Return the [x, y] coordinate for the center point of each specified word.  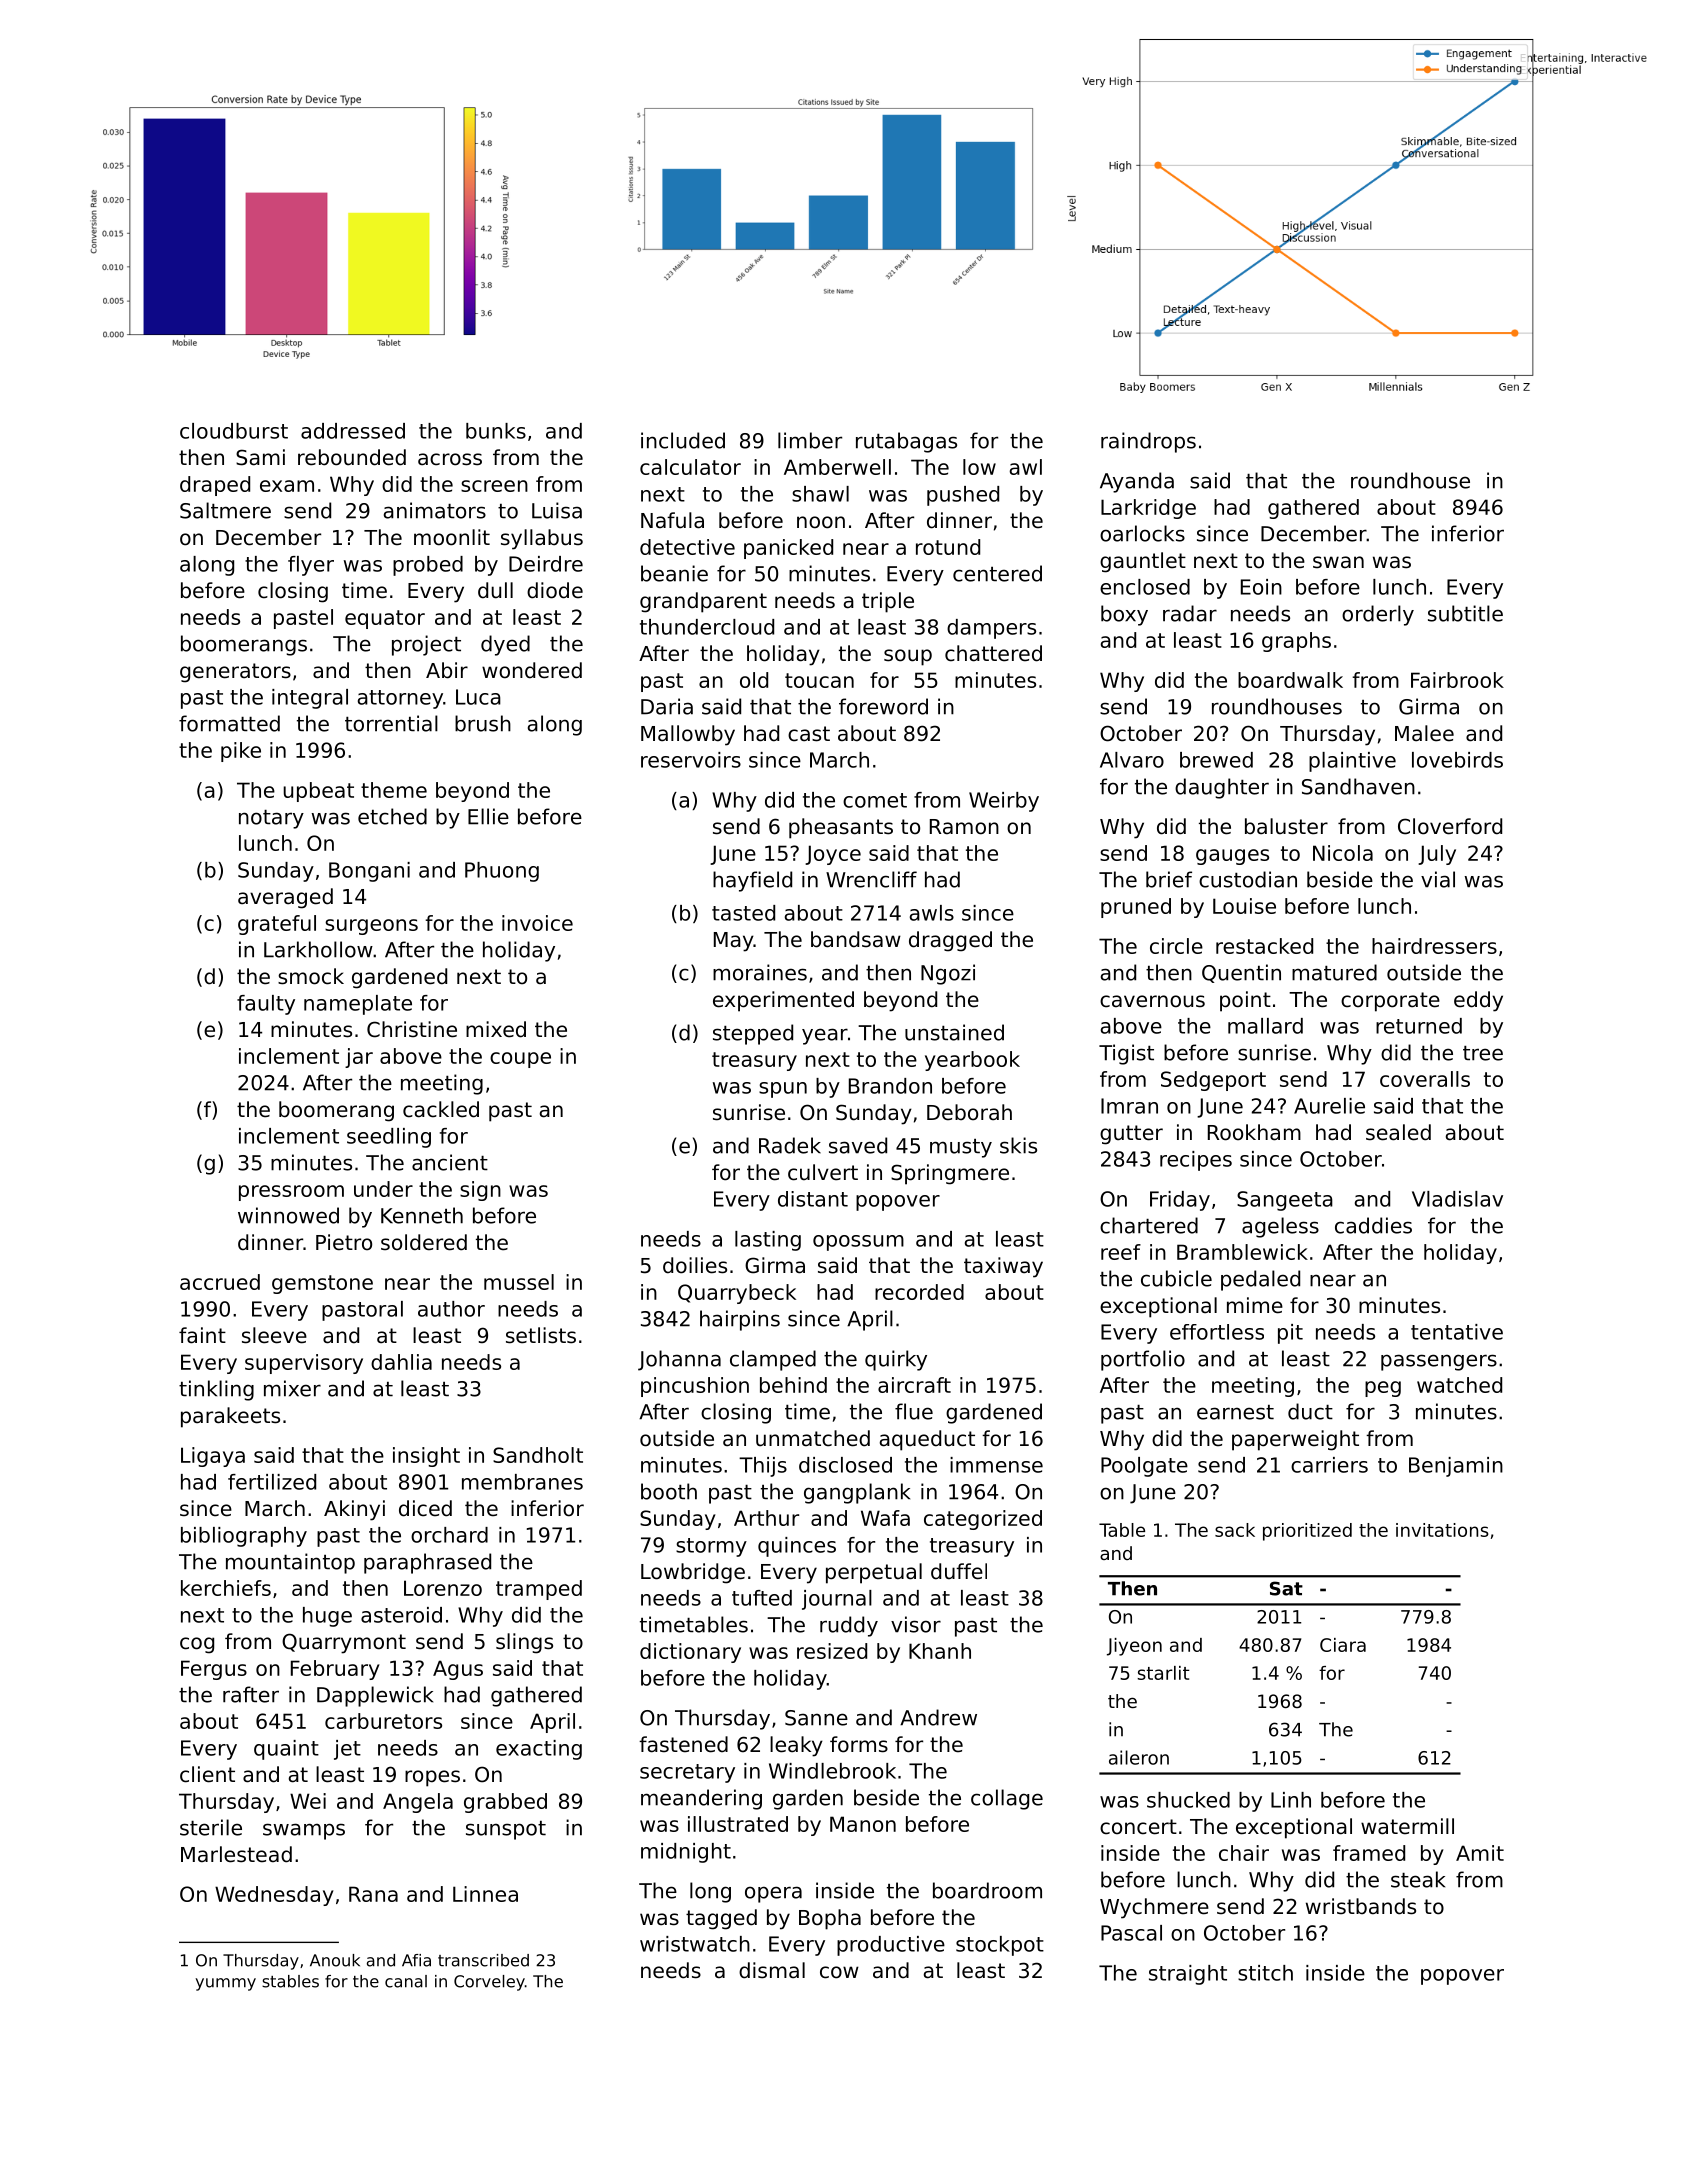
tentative [1457, 1332]
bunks [496, 431]
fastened [683, 1744]
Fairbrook [1457, 680]
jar [359, 1058]
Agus [458, 1670]
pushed [963, 496]
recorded [919, 1292]
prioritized [1307, 1532]
